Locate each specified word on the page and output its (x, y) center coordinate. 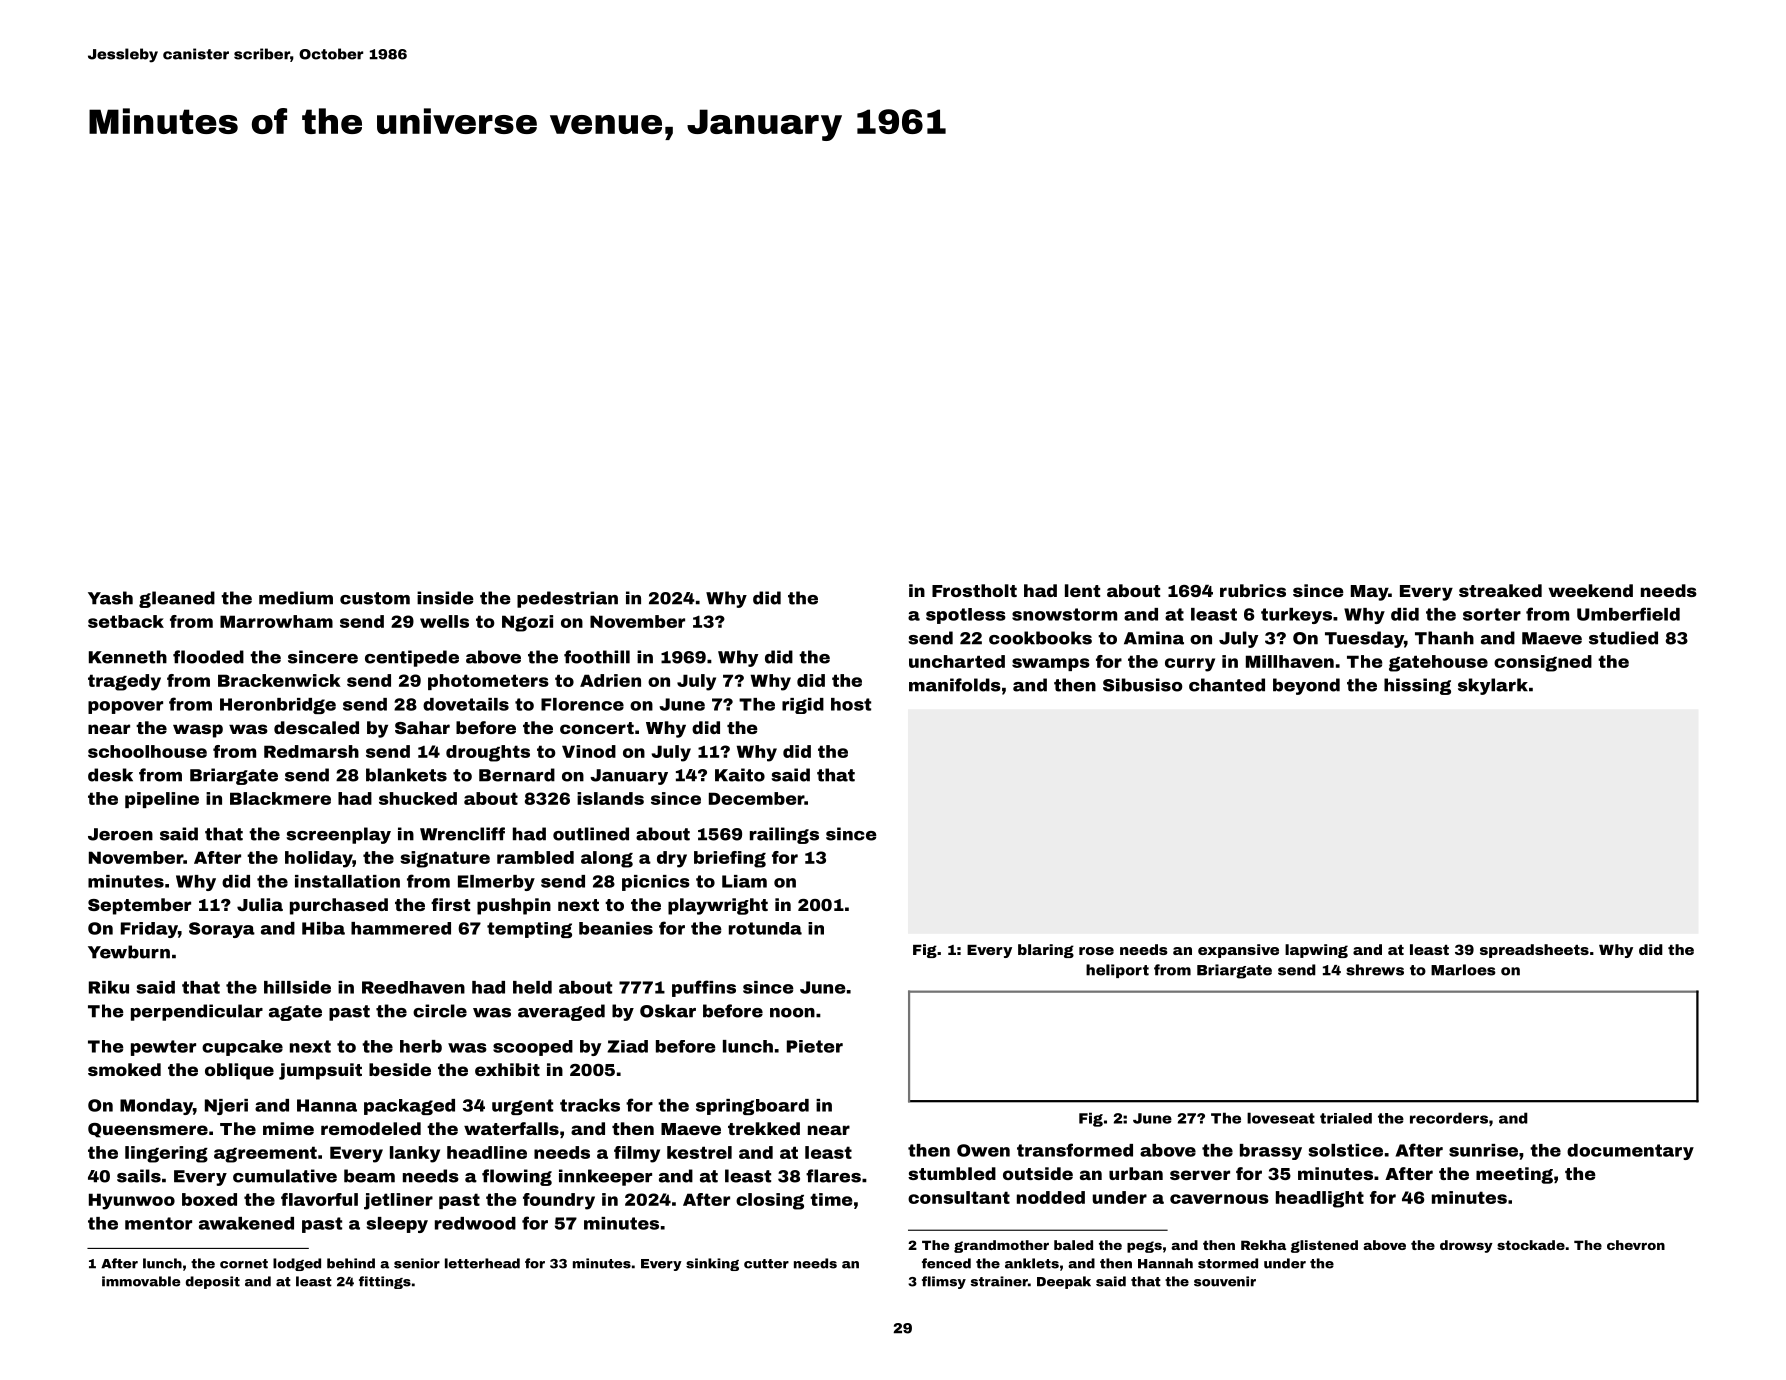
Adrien (610, 680)
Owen (983, 1150)
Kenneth (128, 657)
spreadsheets (1534, 951)
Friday (149, 930)
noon (792, 1013)
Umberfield (1628, 614)
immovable (141, 1281)
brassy (1271, 1152)
